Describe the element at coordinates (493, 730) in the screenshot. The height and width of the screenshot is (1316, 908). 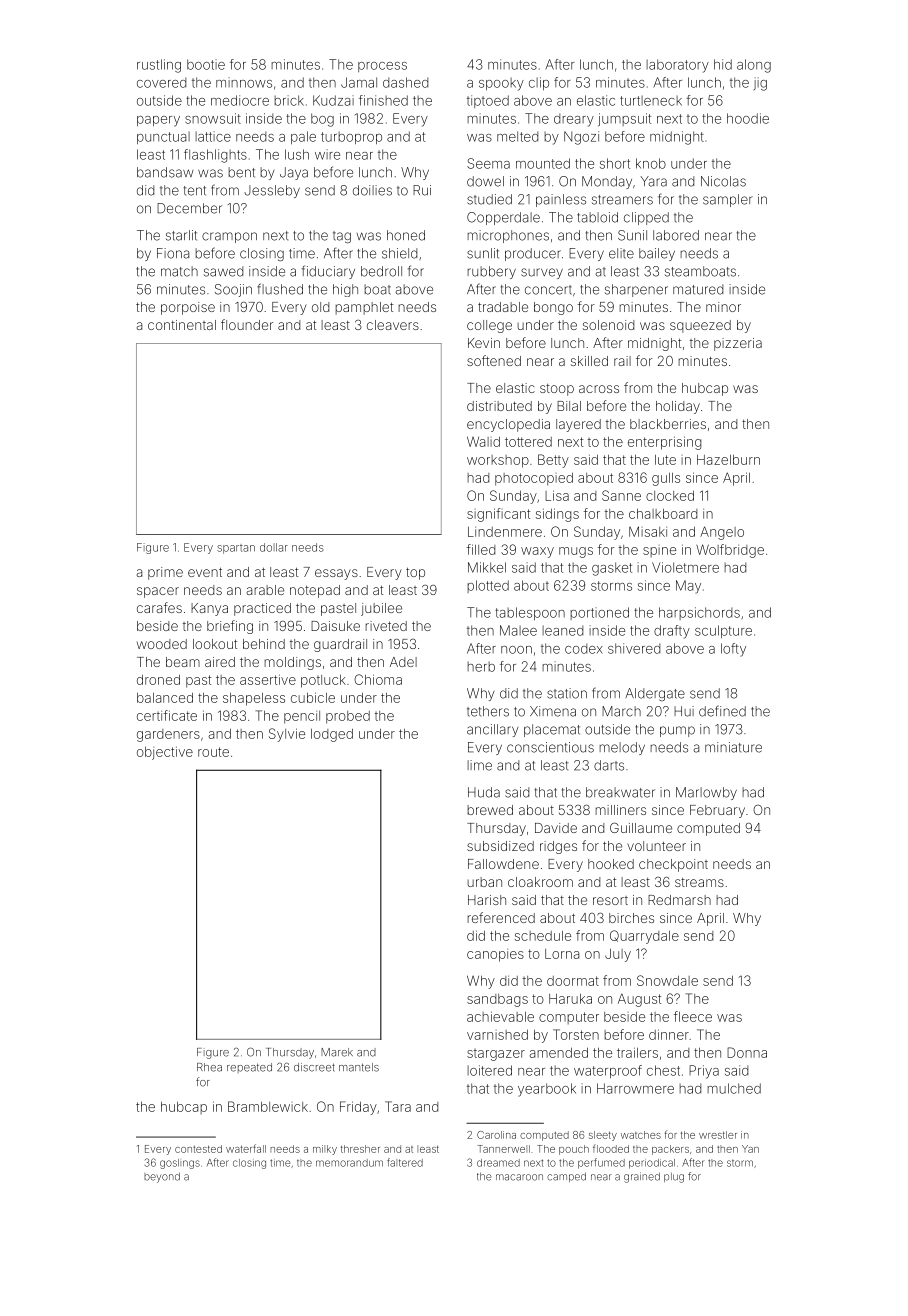
I see `ancillary` at that location.
